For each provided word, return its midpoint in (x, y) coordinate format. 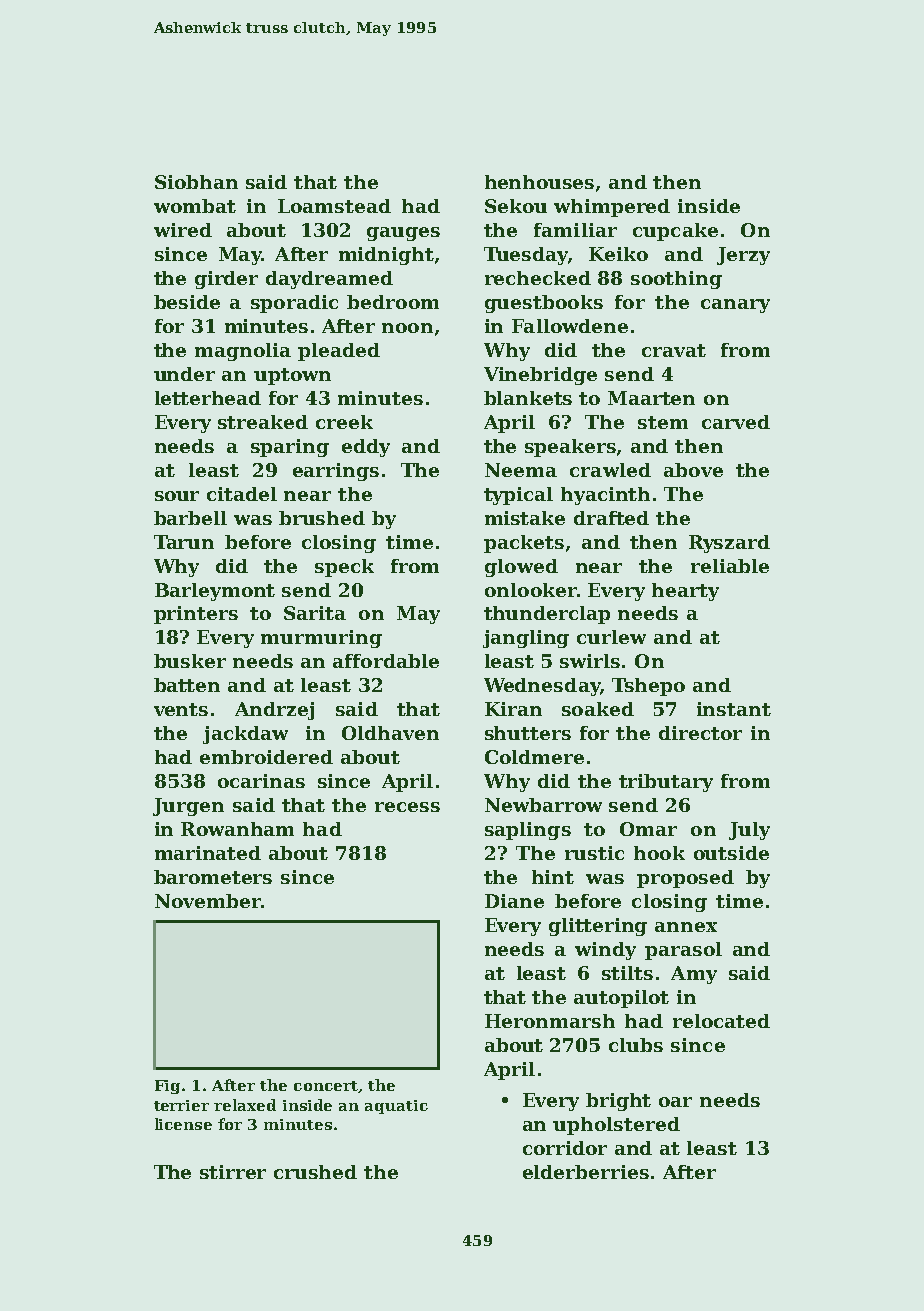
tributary (666, 783)
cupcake (675, 232)
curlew (611, 637)
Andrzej (274, 711)
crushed (315, 1172)
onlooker (531, 590)
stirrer (233, 1172)
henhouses (539, 182)
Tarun (184, 542)
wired (183, 230)
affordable (386, 661)
